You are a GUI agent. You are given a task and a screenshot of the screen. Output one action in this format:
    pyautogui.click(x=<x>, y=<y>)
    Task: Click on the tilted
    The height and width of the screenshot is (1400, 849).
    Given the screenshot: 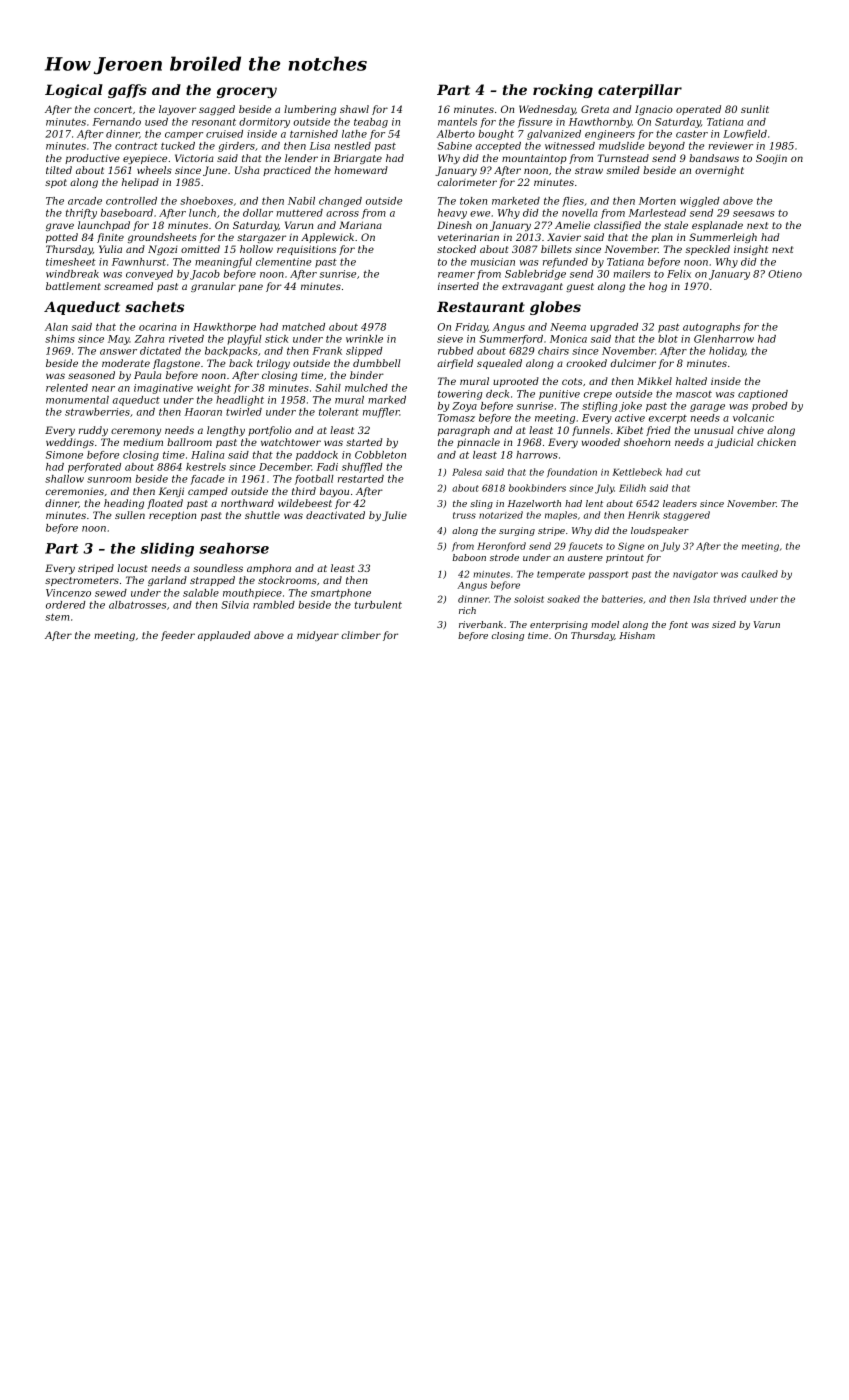 What is the action you would take?
    pyautogui.click(x=59, y=170)
